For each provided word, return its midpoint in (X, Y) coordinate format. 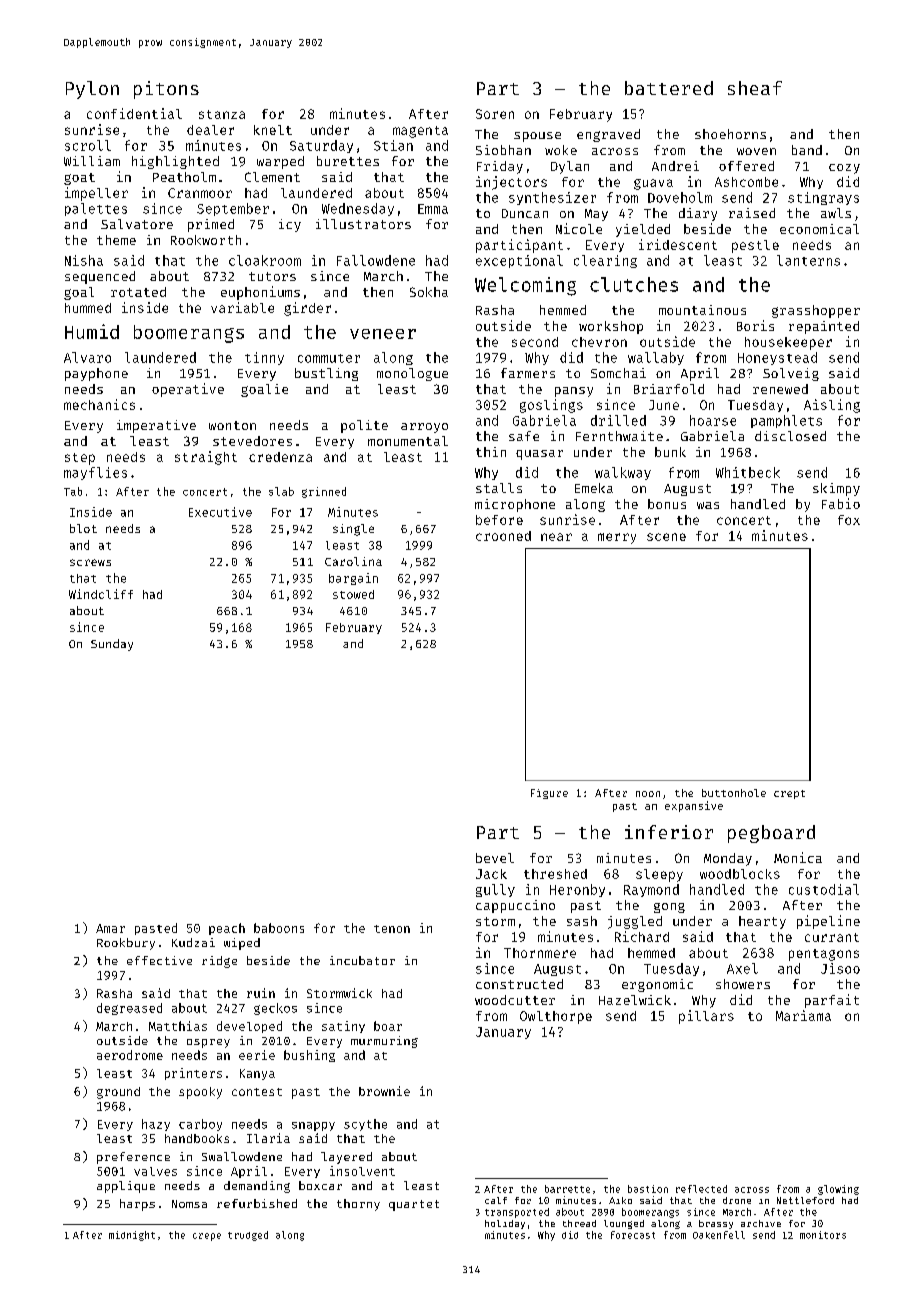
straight (206, 458)
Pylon (92, 90)
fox (849, 520)
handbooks (197, 1138)
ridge (219, 962)
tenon (392, 929)
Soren (495, 114)
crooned (503, 536)
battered (669, 88)
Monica (798, 857)
